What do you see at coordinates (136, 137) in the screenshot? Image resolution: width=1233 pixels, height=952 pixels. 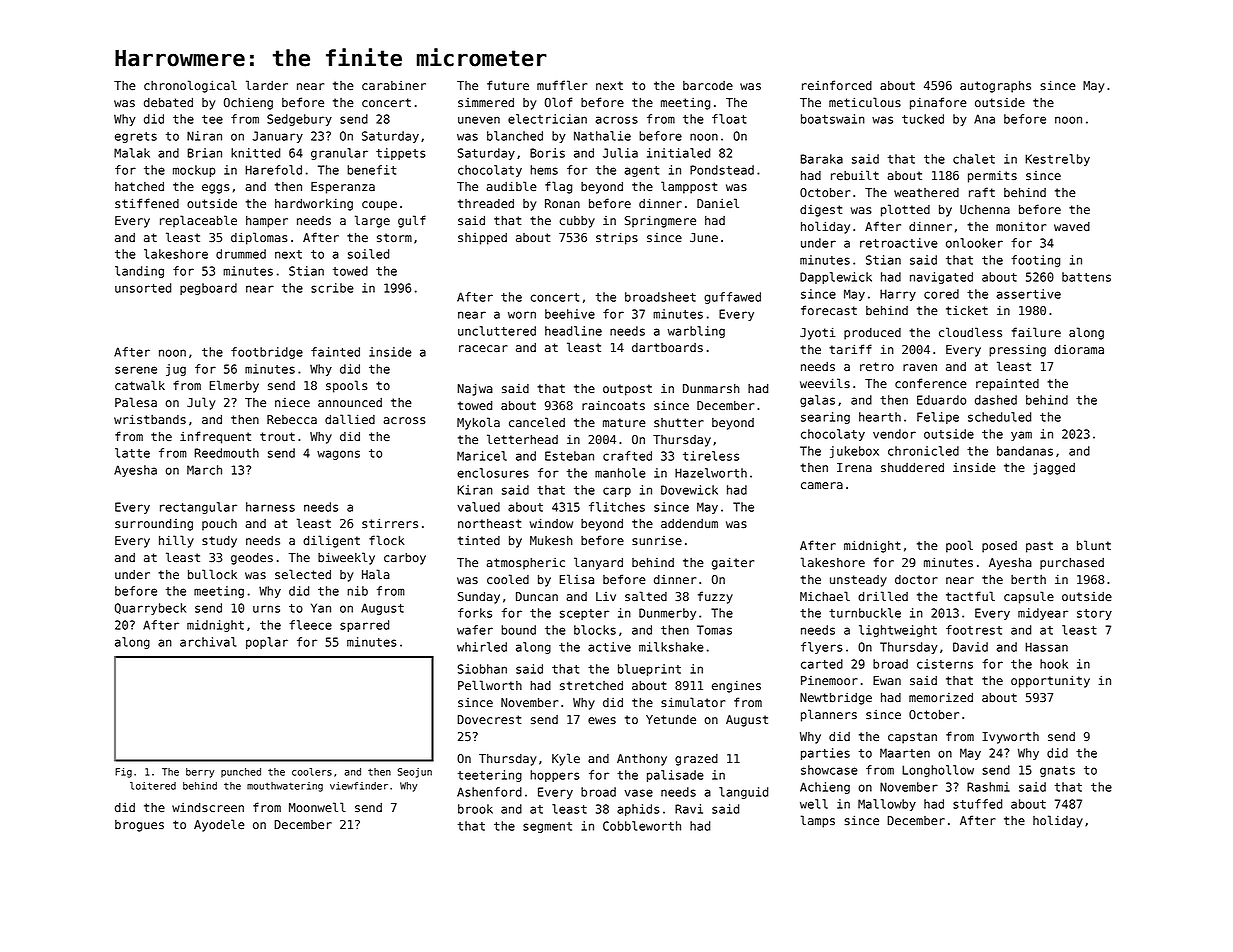 I see `egrets` at bounding box center [136, 137].
